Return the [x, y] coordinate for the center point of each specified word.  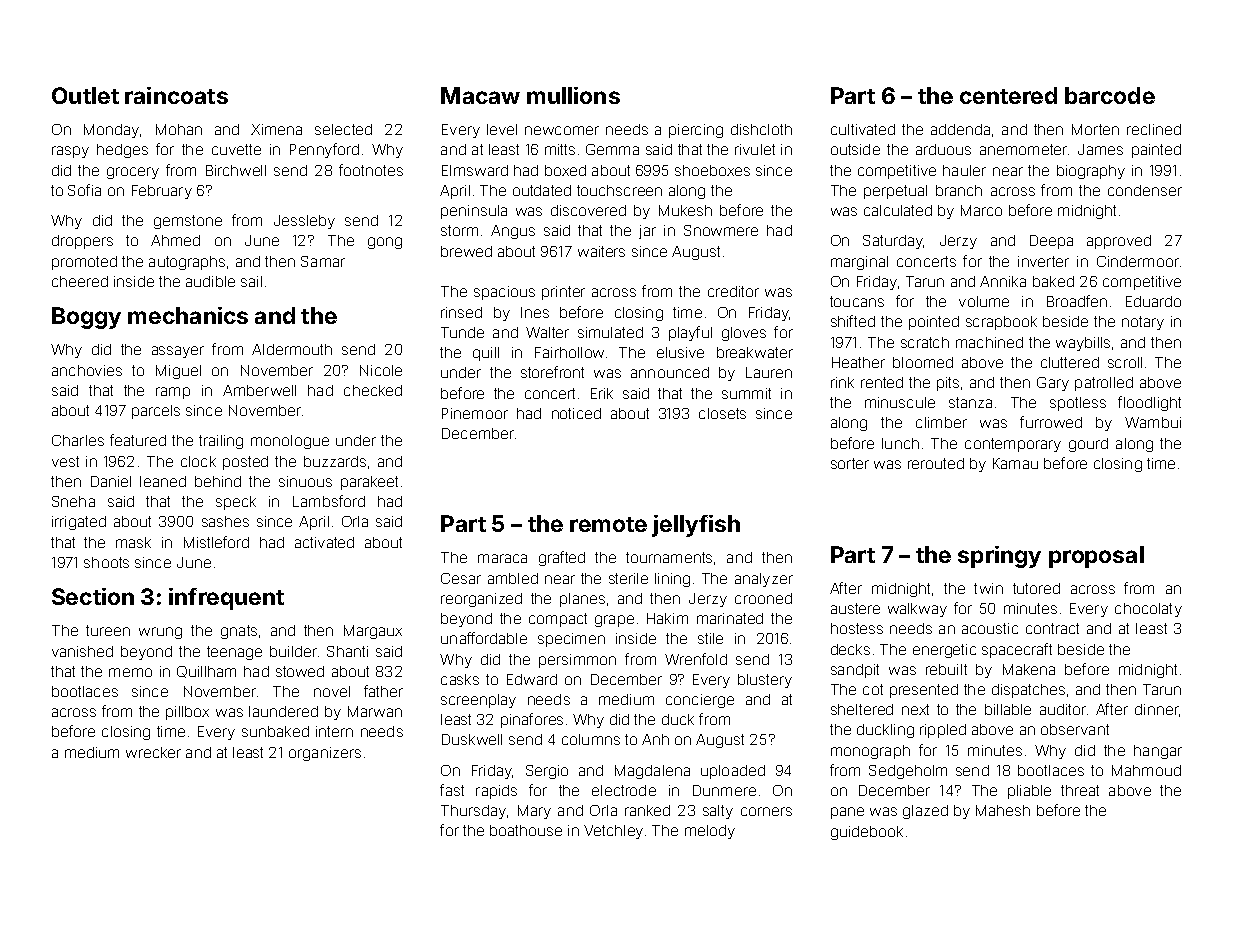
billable [1008, 709]
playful [690, 333]
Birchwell [236, 170]
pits [948, 384]
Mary [534, 812]
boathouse [526, 830]
